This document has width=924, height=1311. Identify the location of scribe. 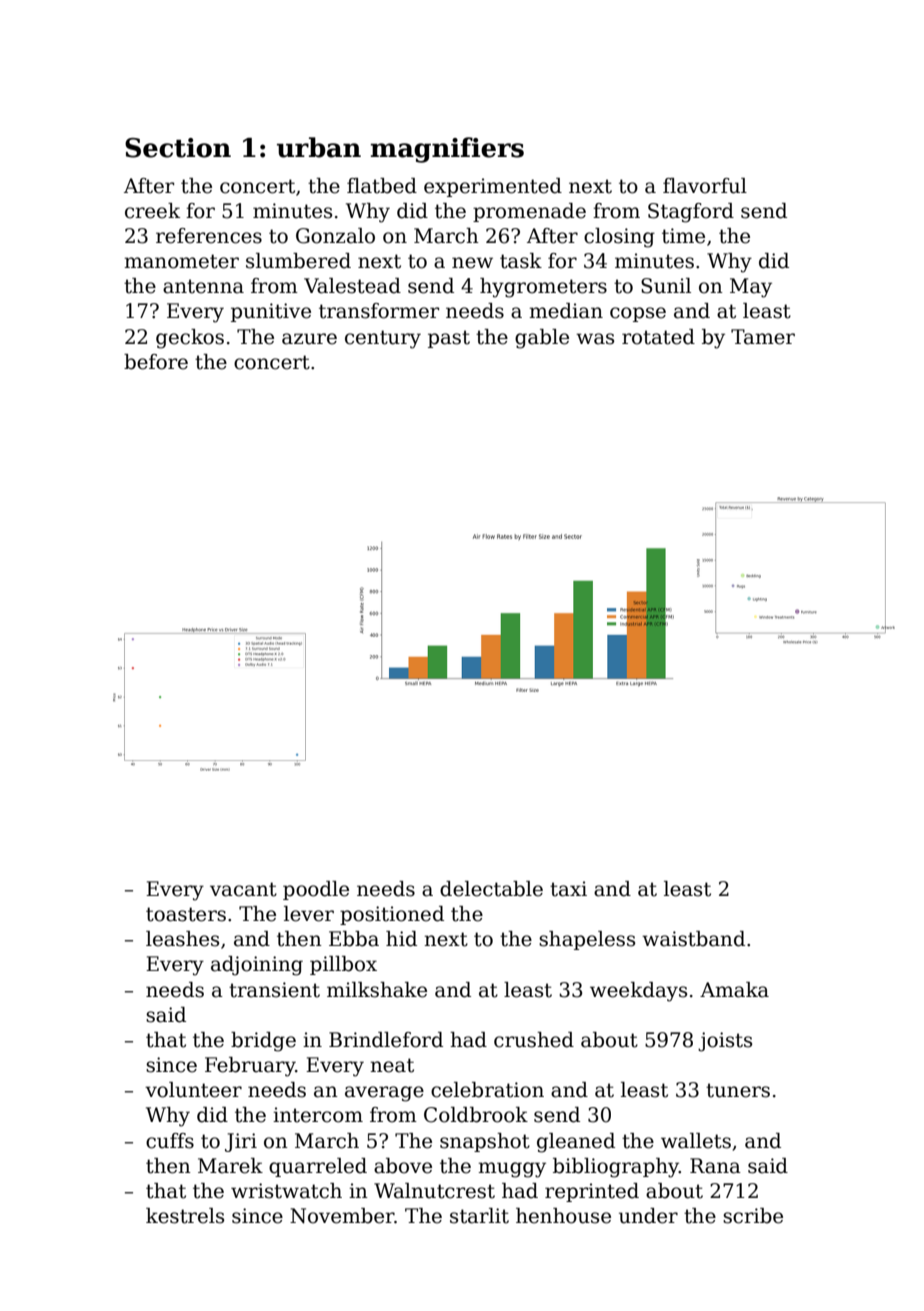
(753, 1216).
